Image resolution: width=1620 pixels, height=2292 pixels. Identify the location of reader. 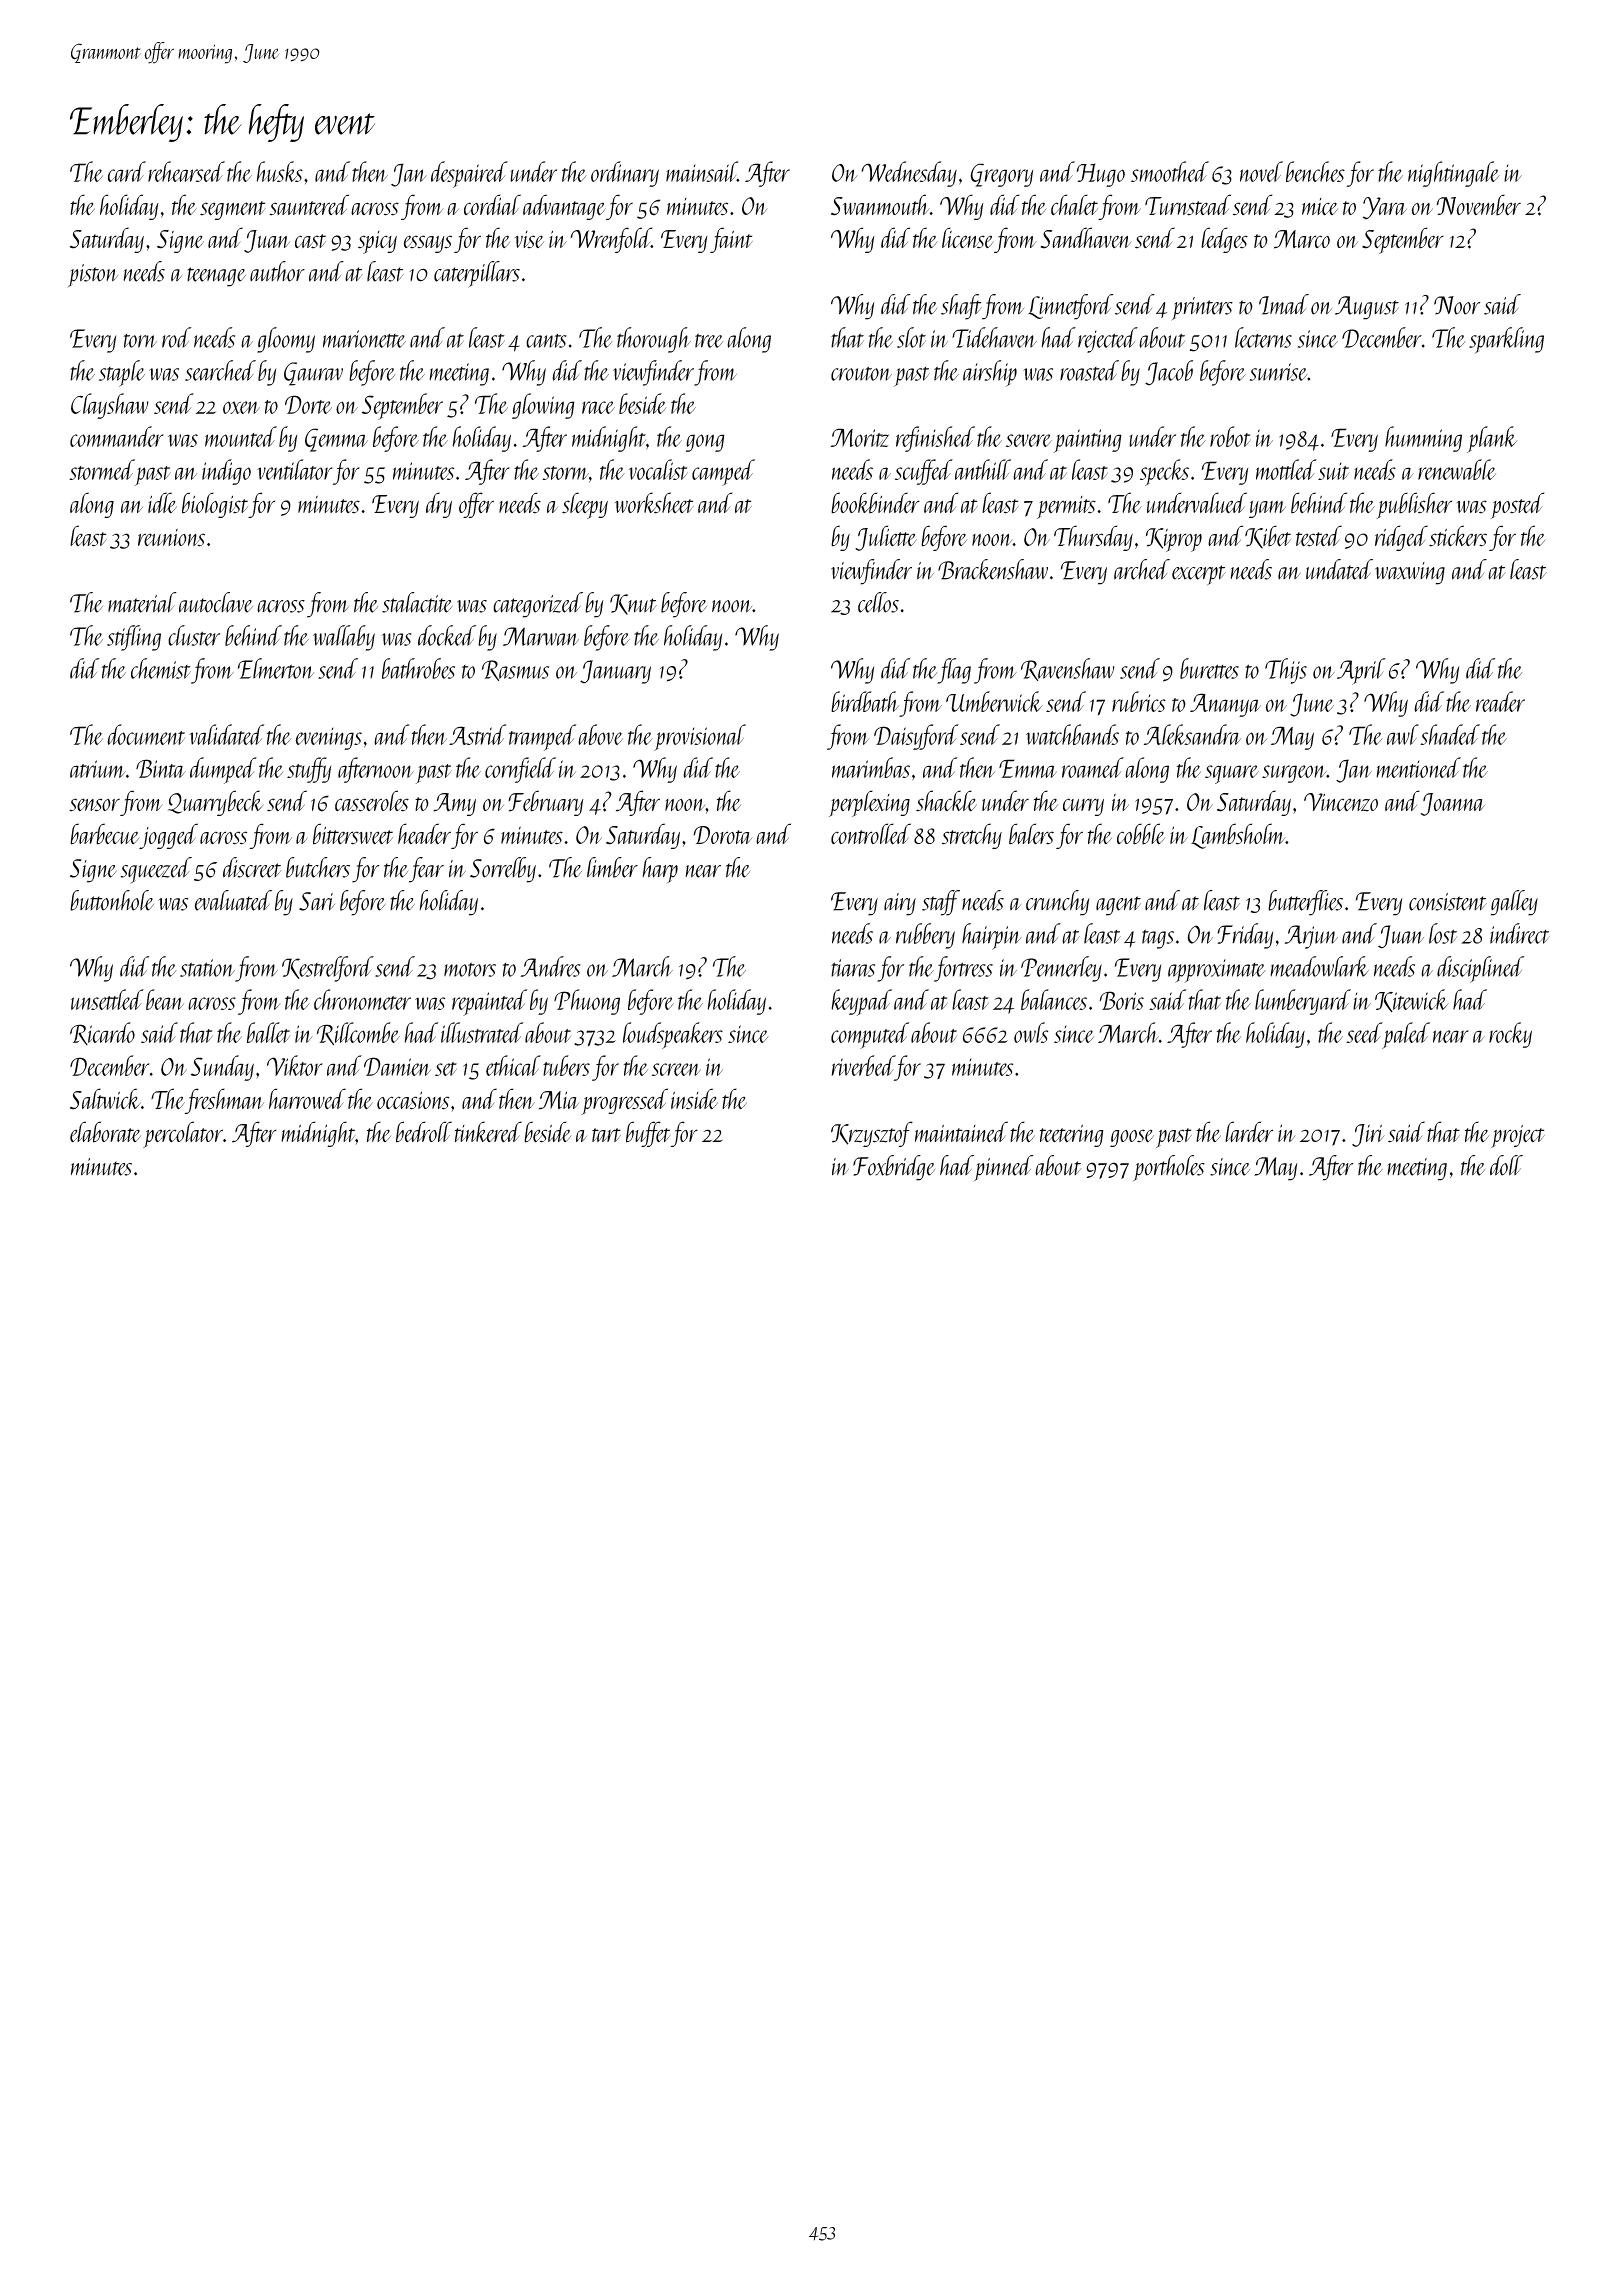
(1500, 701).
